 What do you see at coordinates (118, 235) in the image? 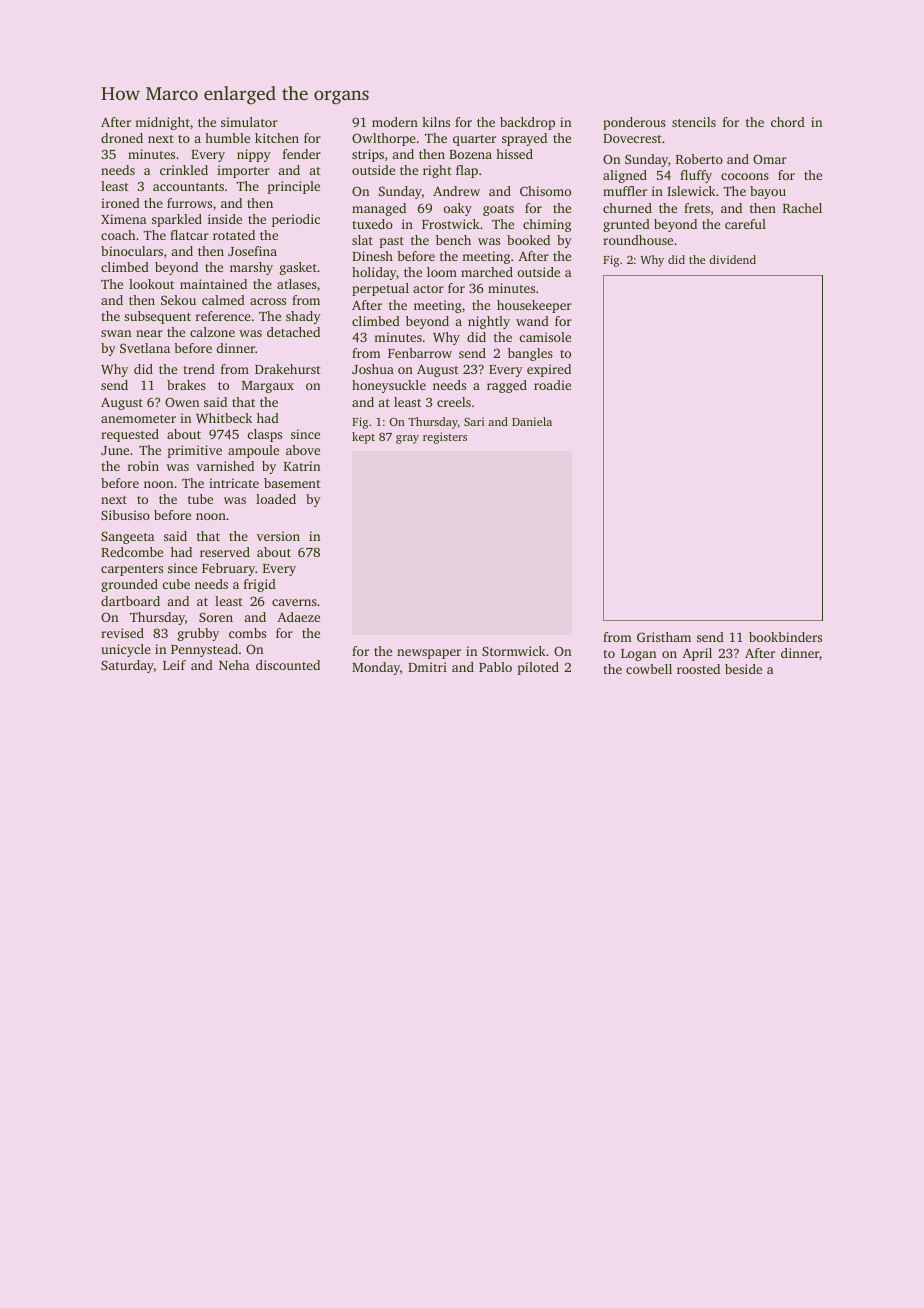
I see `coach` at bounding box center [118, 235].
